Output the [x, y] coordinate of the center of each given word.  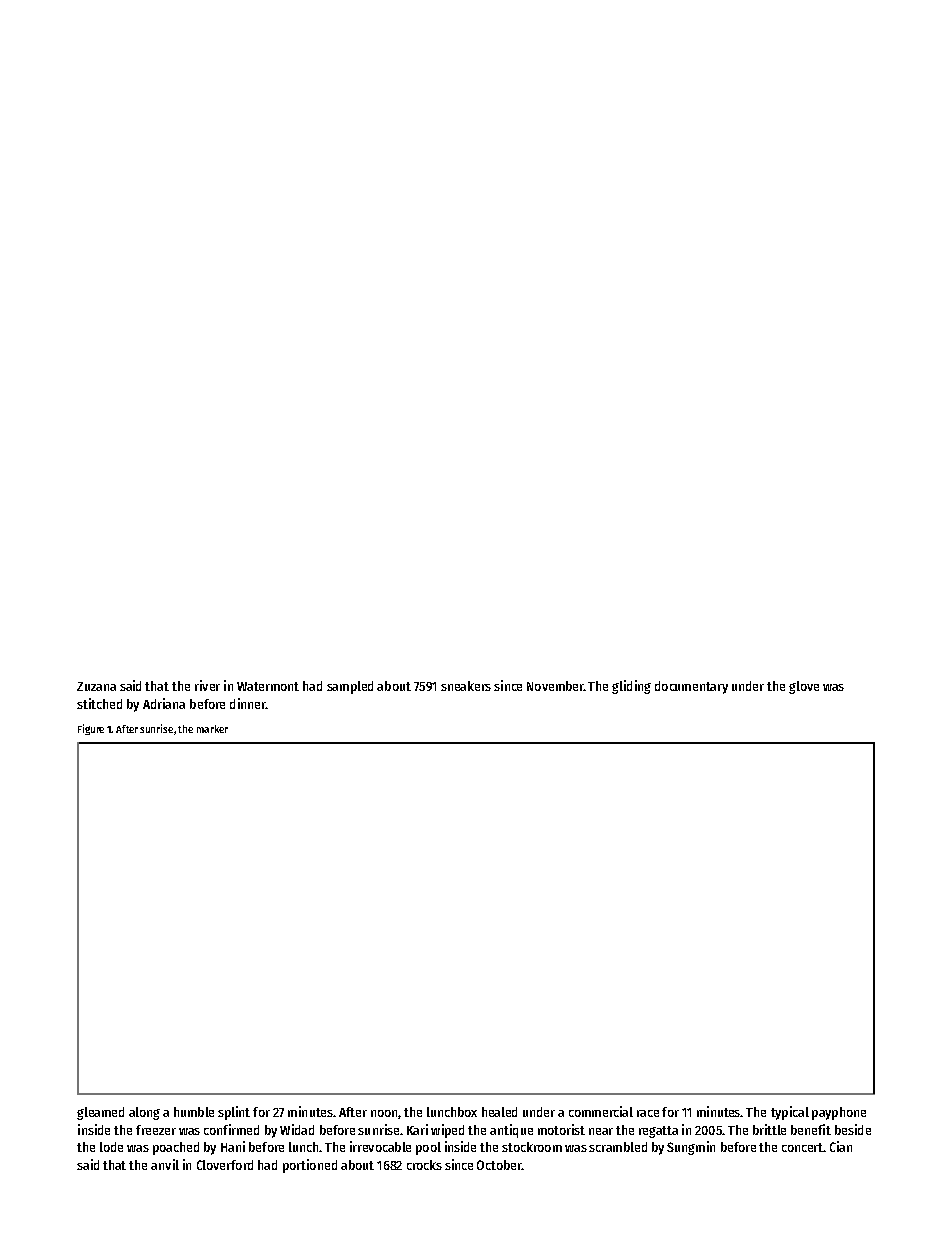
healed [499, 1112]
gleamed [100, 1113]
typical [790, 1113]
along [144, 1113]
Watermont [268, 686]
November [555, 686]
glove [804, 687]
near [601, 1131]
